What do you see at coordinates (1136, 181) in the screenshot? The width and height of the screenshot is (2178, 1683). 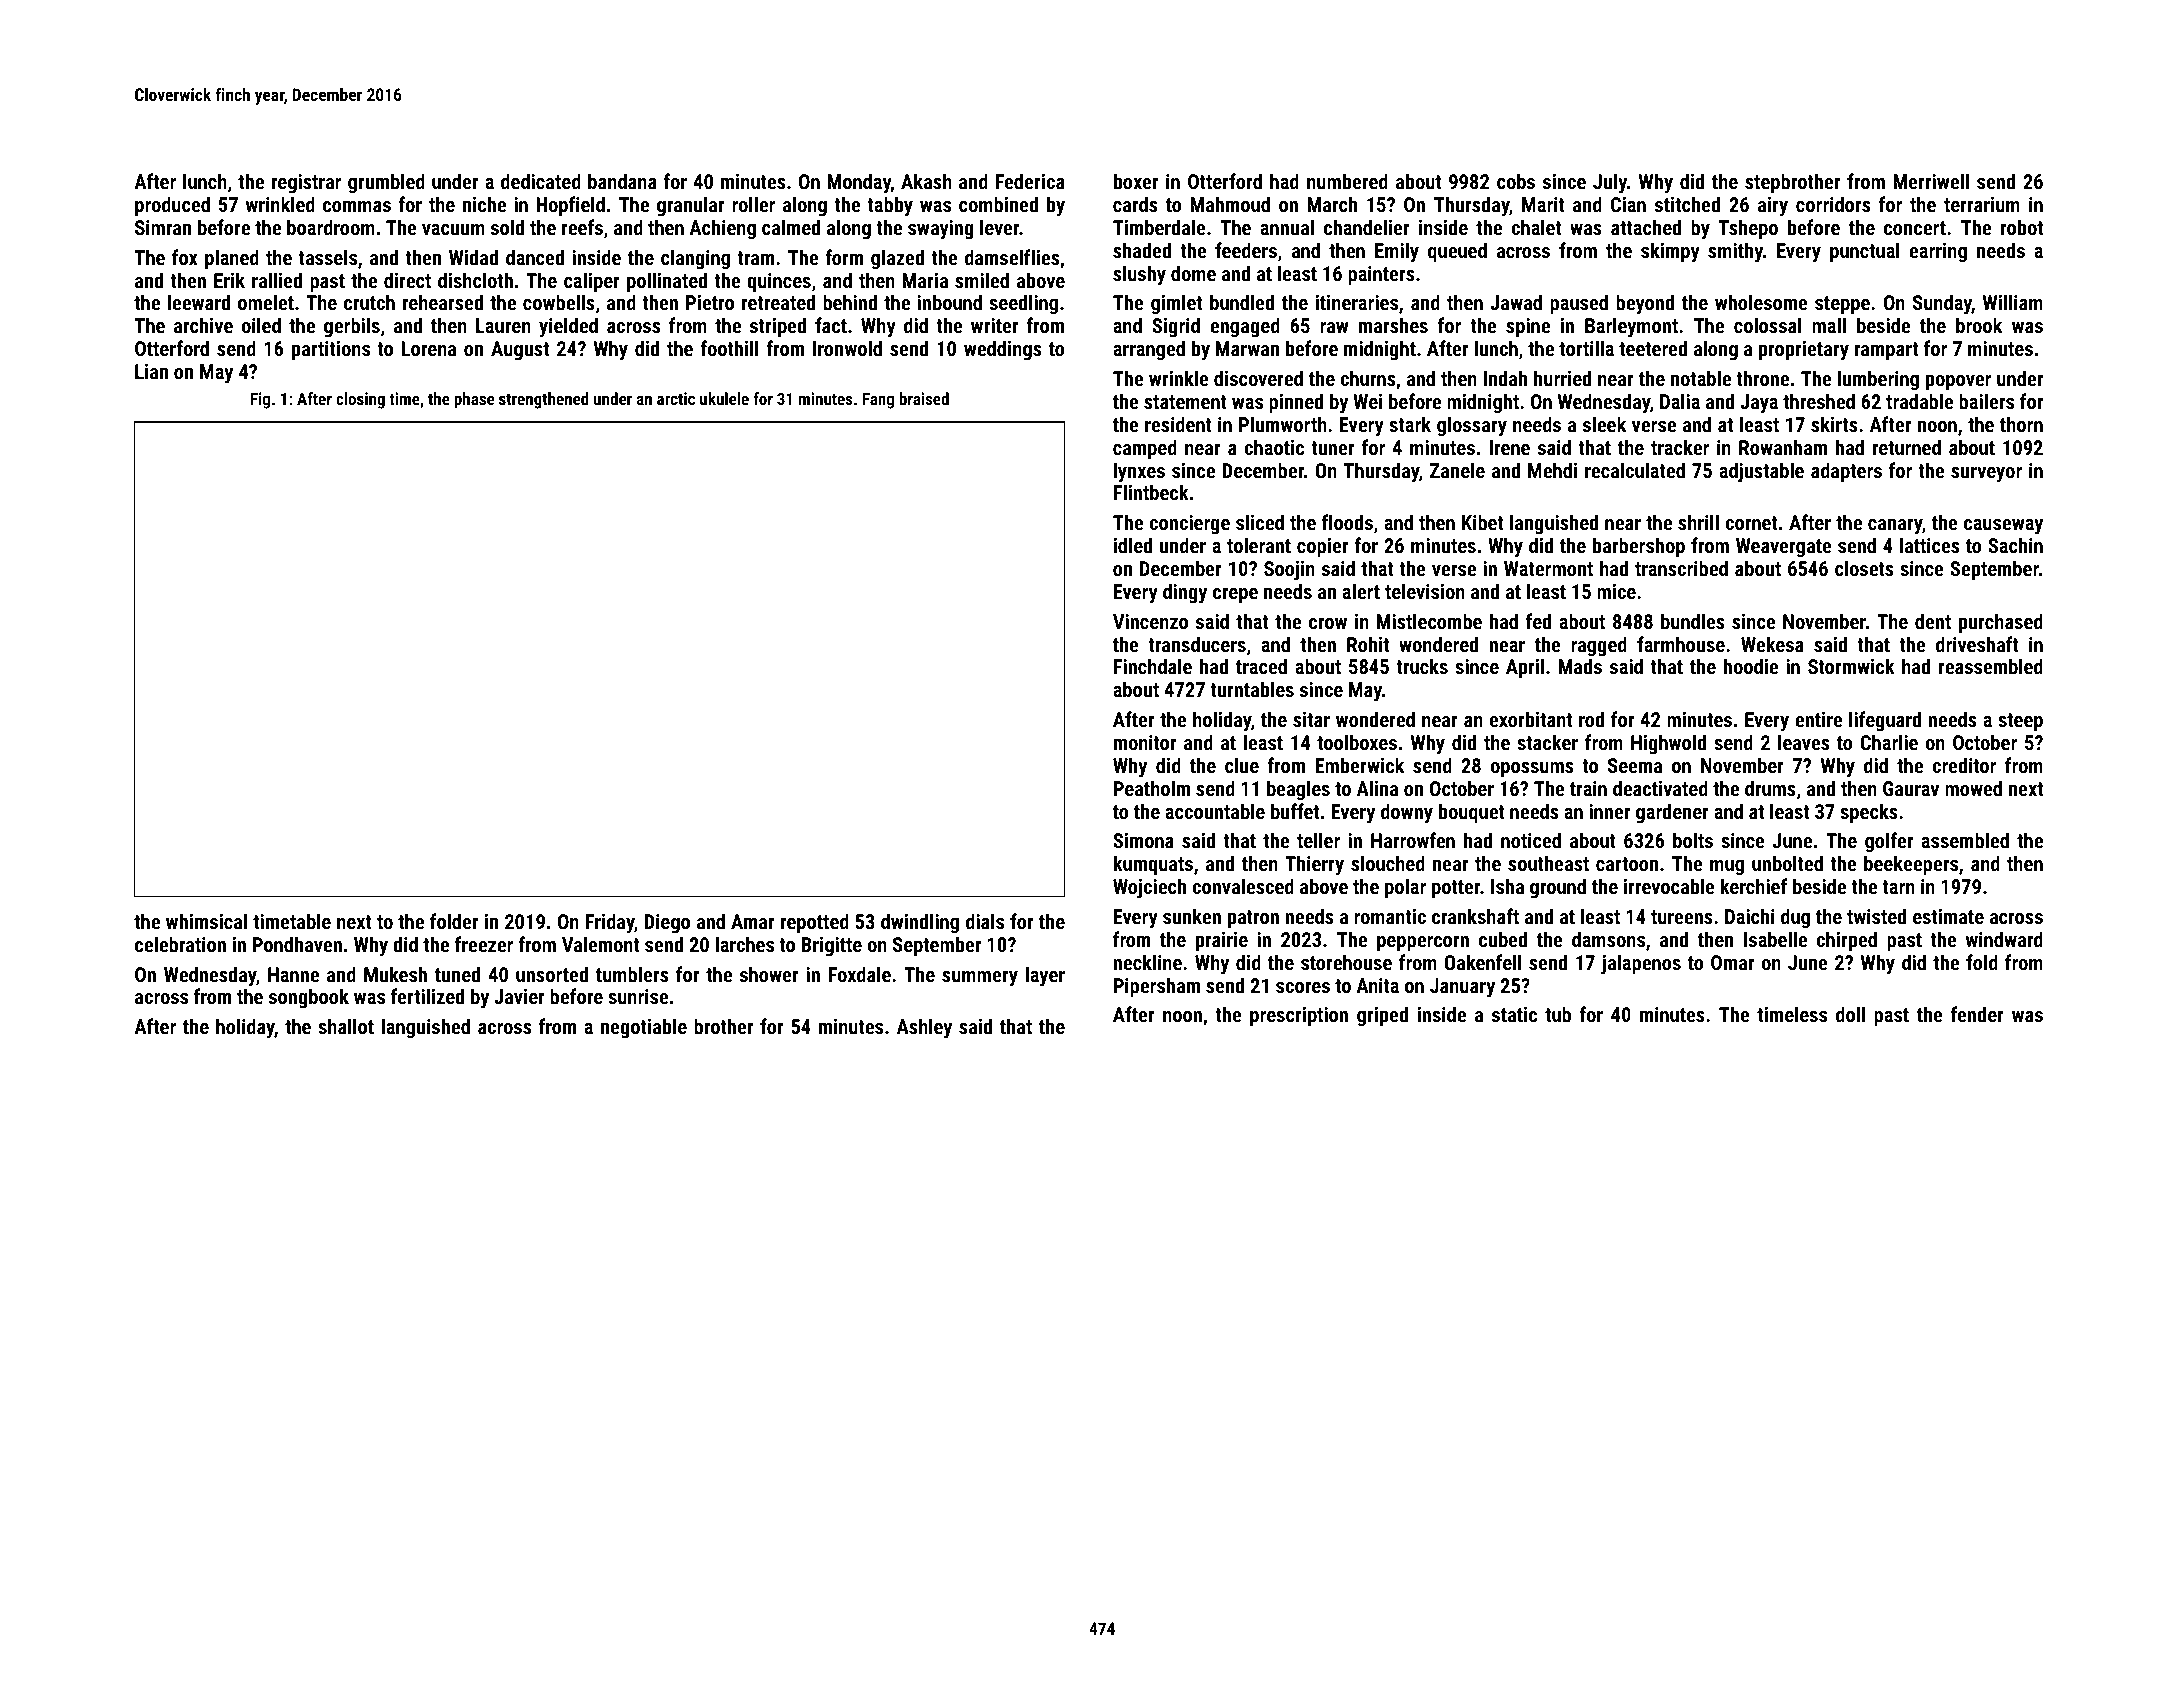 I see `boxer` at bounding box center [1136, 181].
